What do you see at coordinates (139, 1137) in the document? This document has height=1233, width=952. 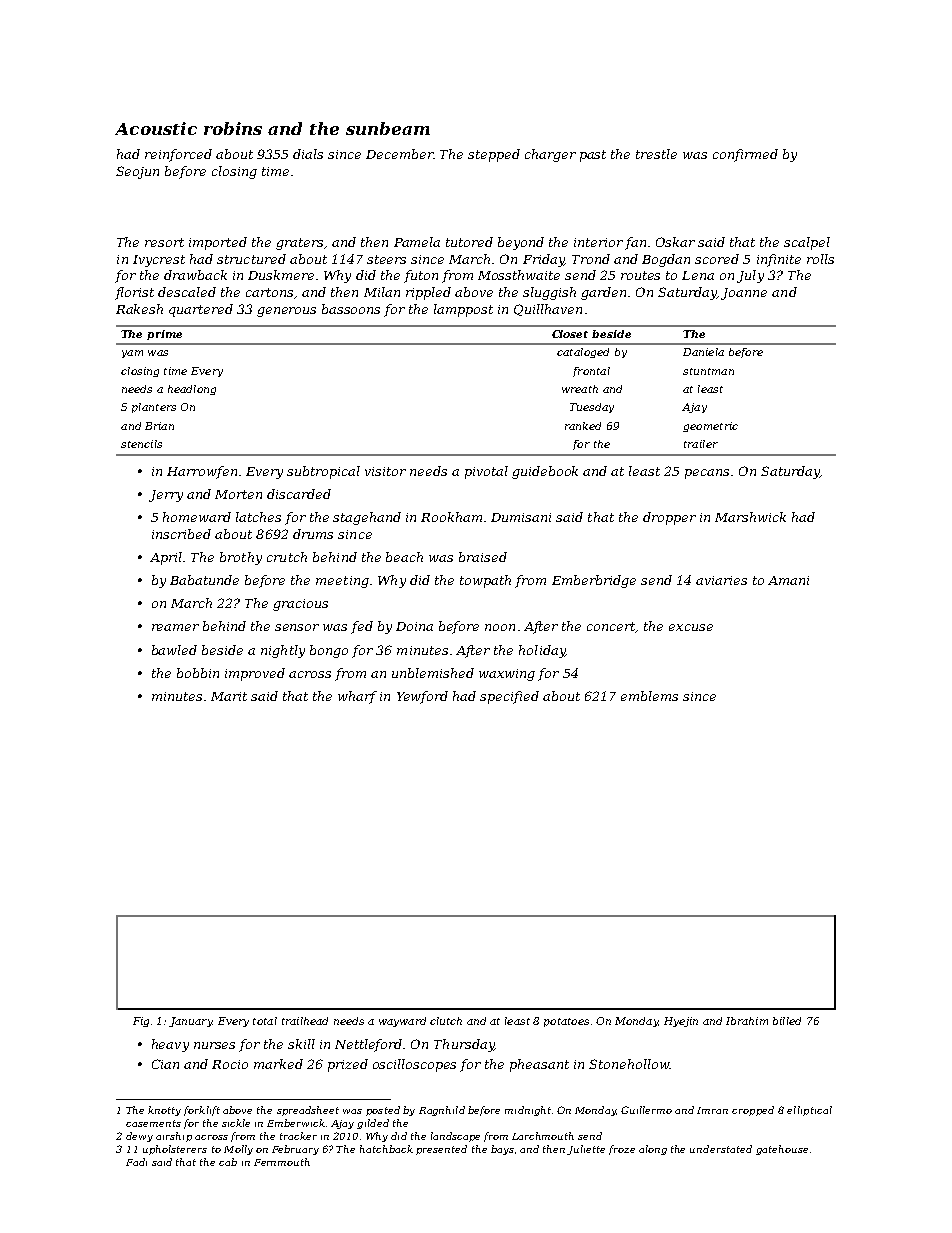 I see `dewy` at bounding box center [139, 1137].
